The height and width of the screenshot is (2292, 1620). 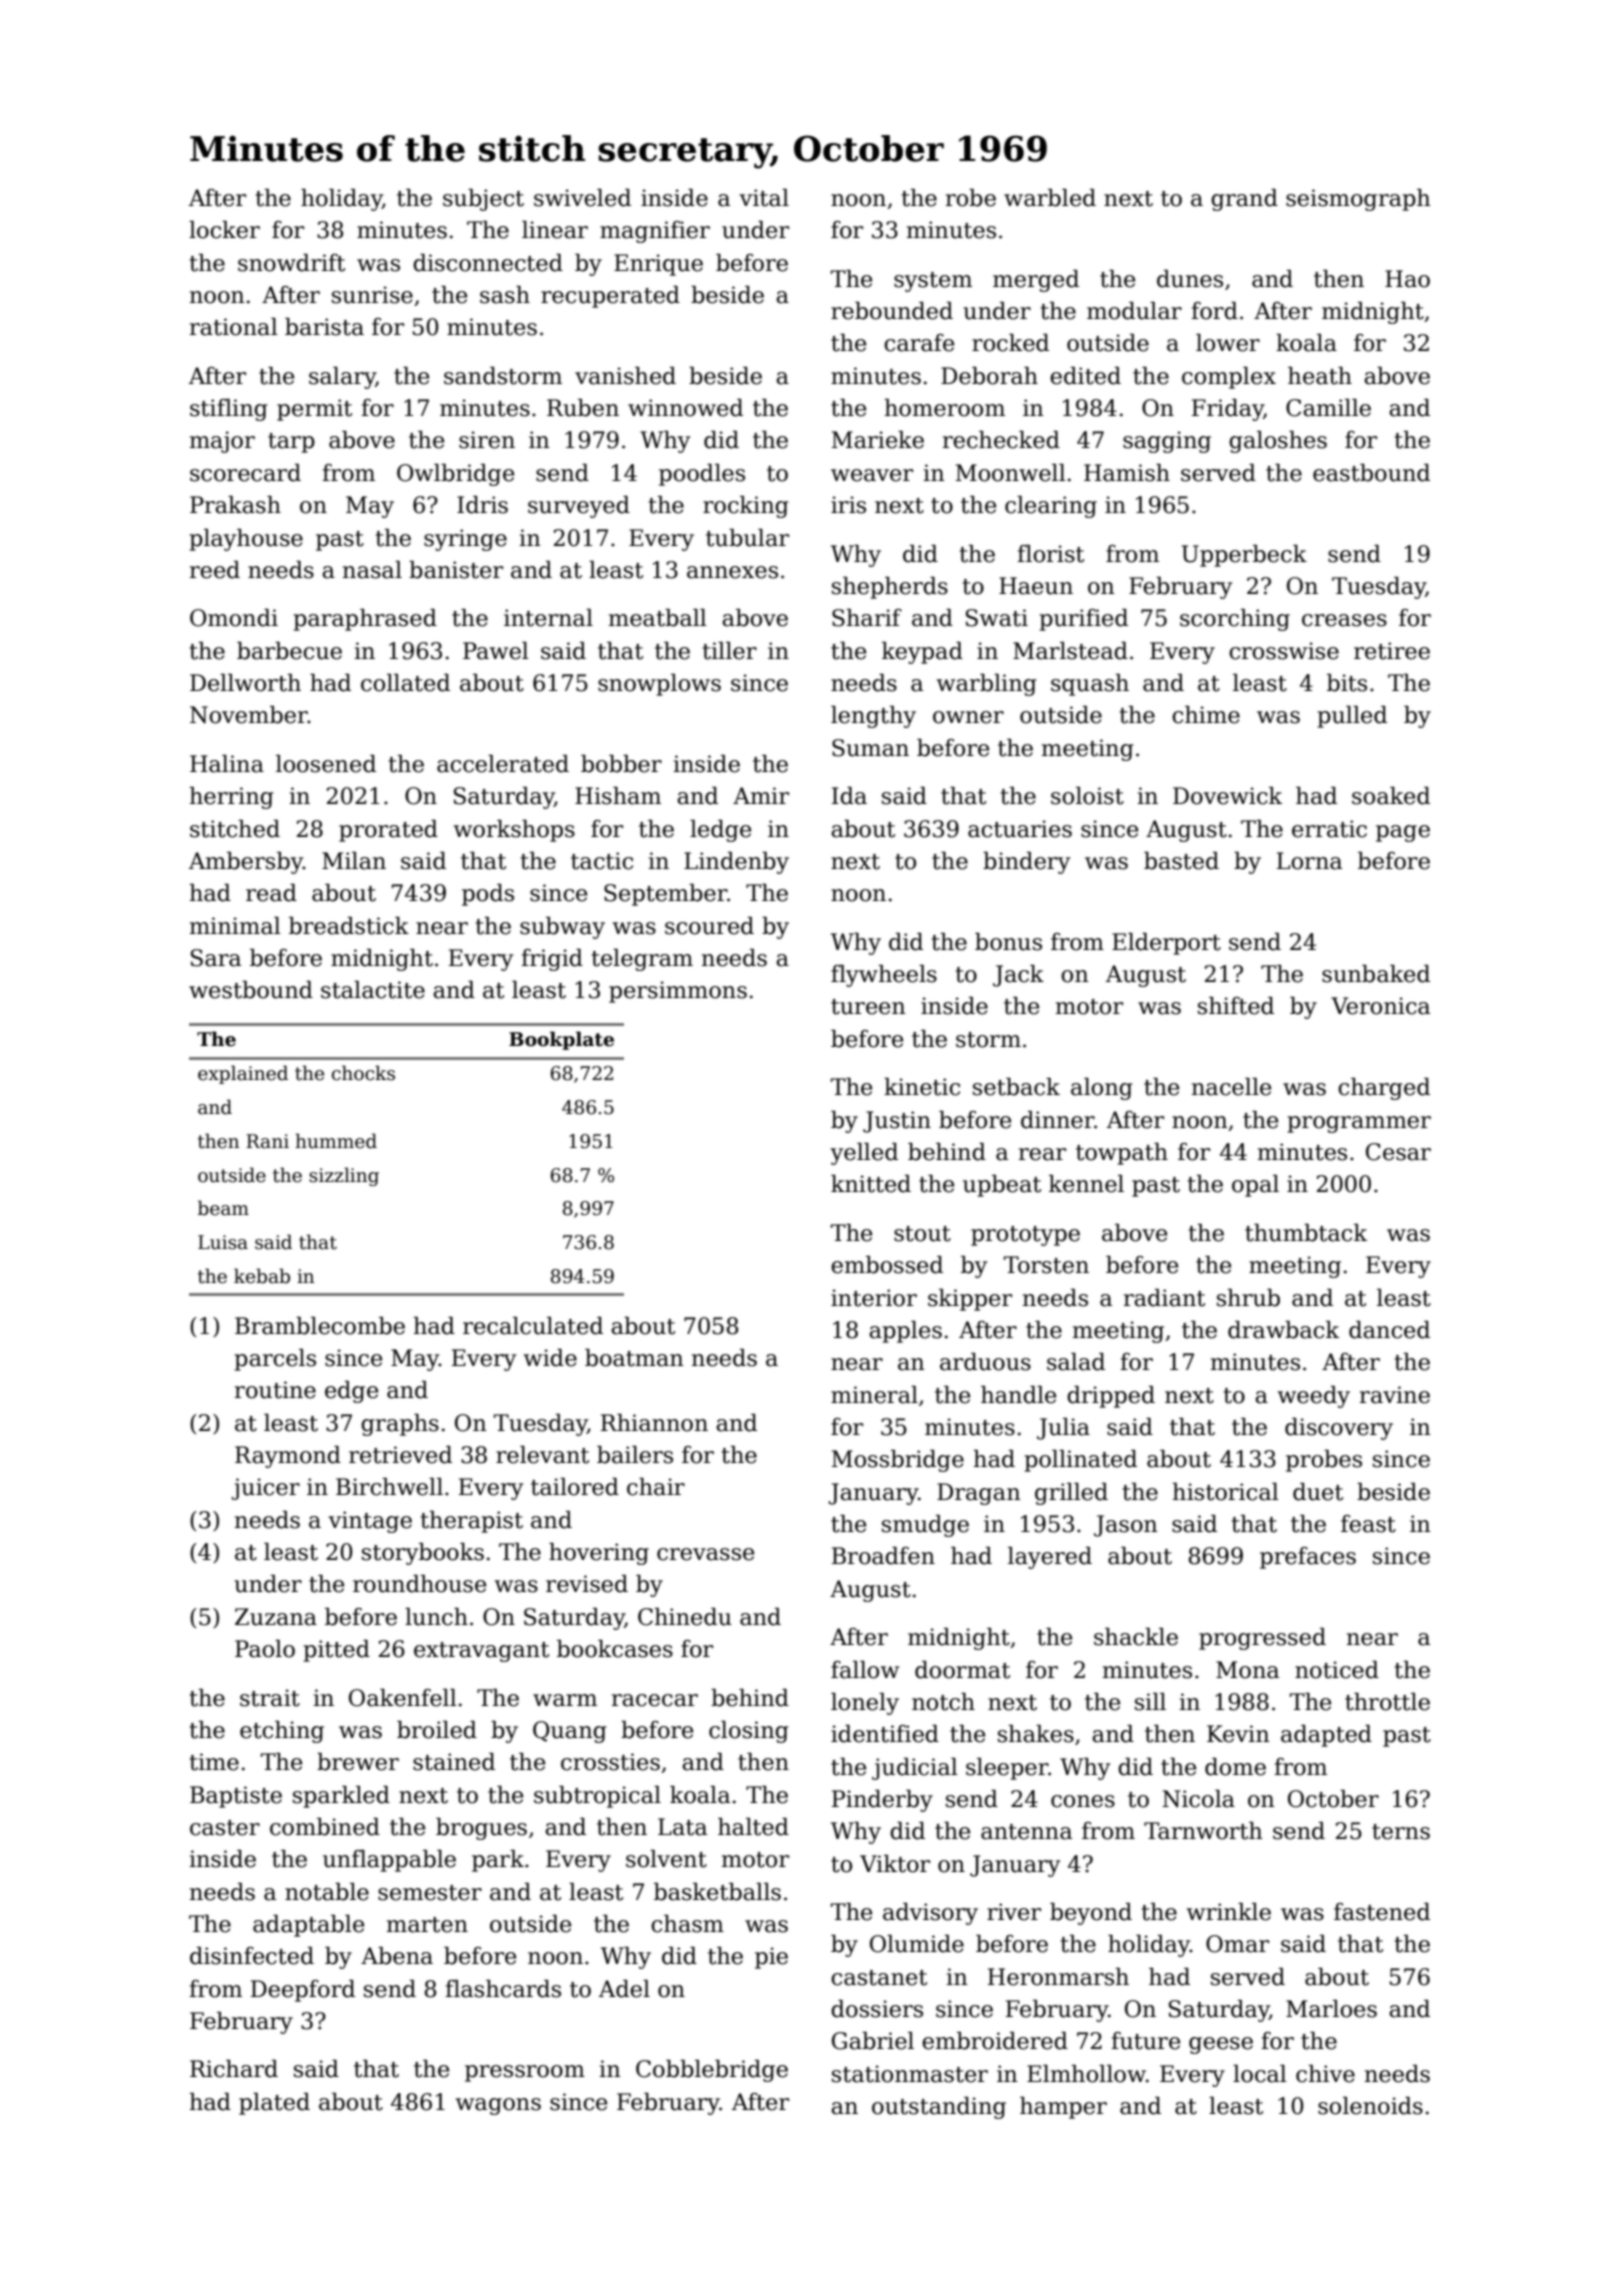 I want to click on vital, so click(x=764, y=198).
